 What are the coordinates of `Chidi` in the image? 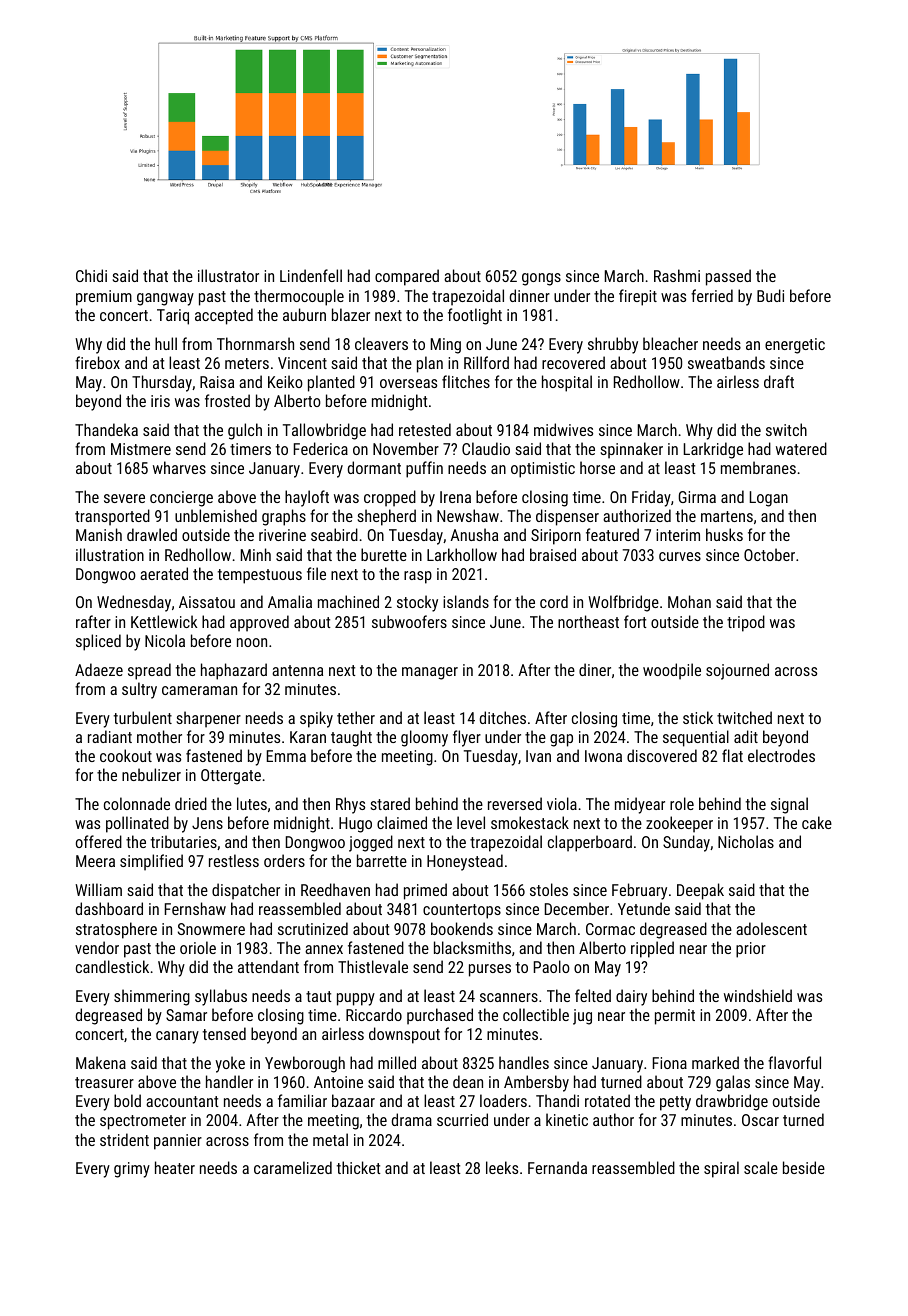 It's located at (91, 275).
